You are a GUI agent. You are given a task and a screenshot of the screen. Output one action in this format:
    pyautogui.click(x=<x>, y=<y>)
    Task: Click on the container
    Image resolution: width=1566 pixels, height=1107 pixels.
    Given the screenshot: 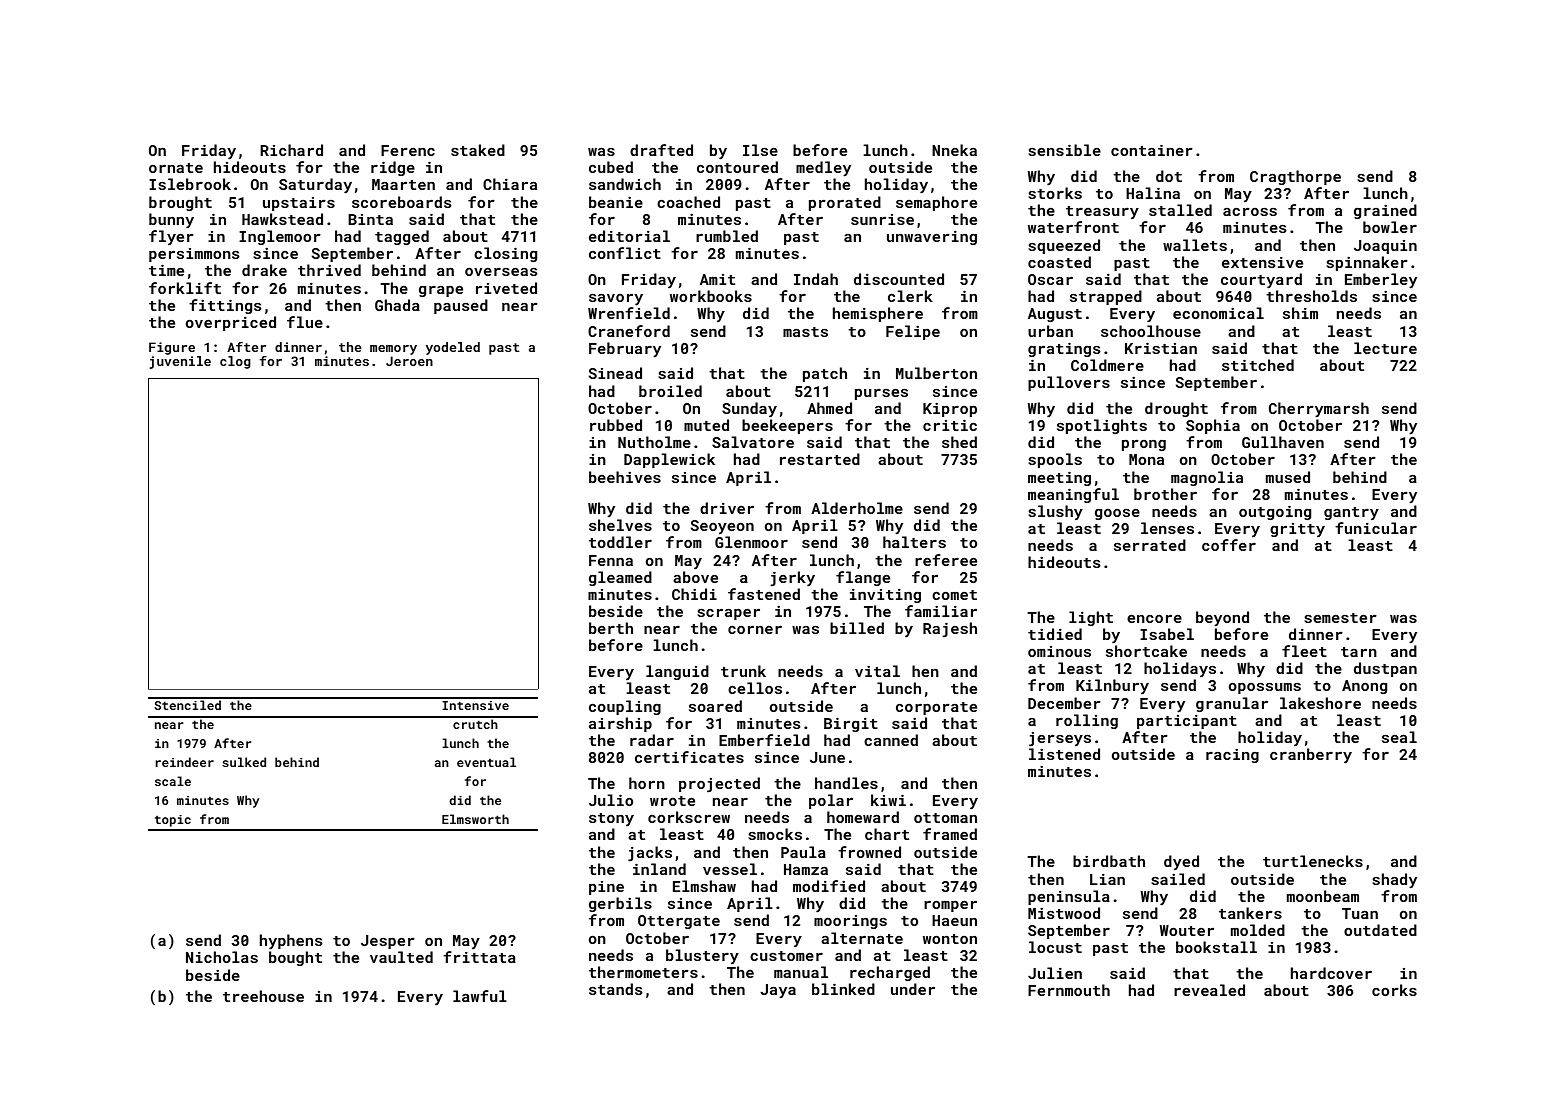 What is the action you would take?
    pyautogui.click(x=1152, y=150)
